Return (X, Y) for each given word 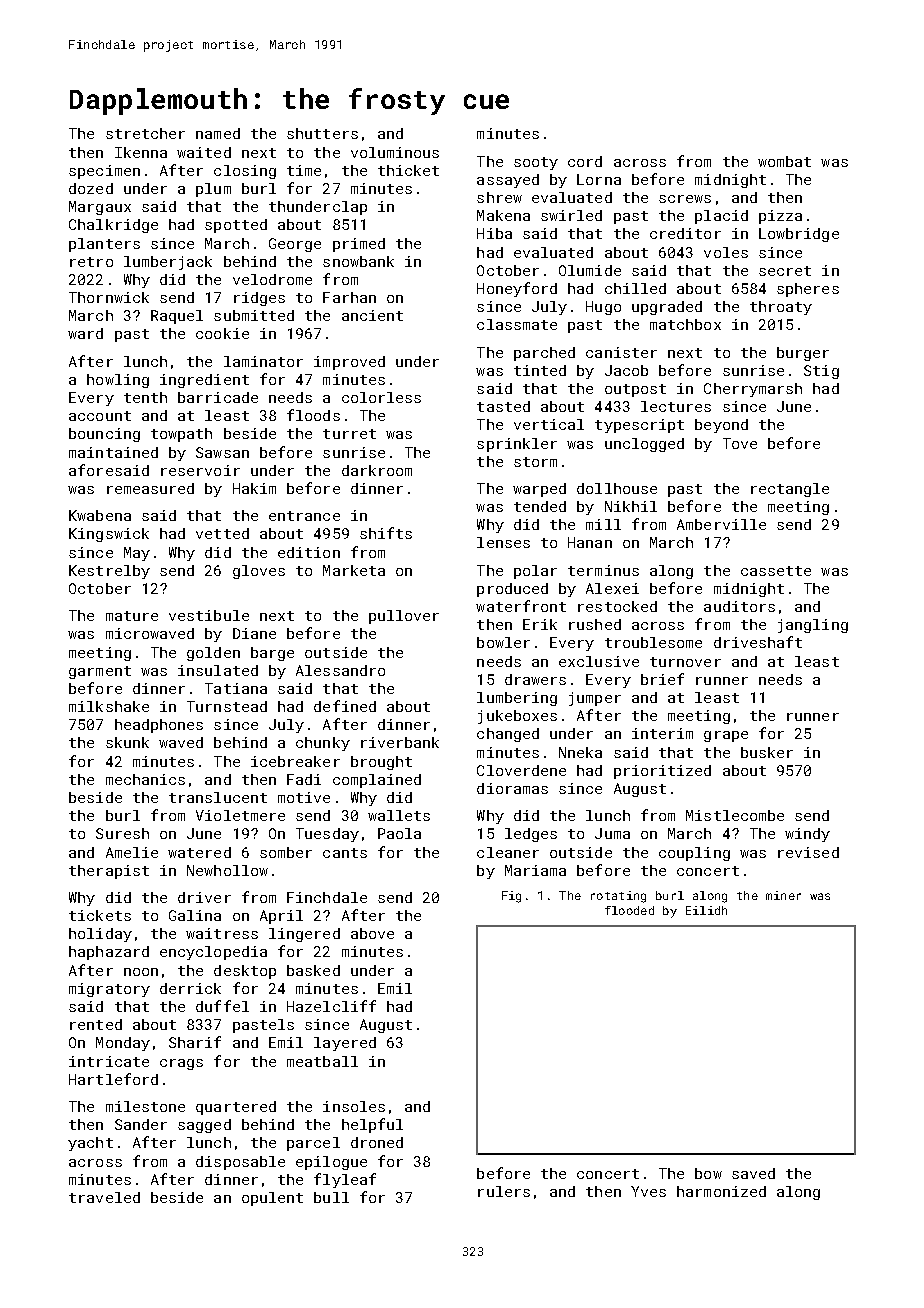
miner (783, 895)
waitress (222, 933)
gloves (259, 572)
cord (585, 161)
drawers (535, 679)
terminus (603, 570)
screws (685, 199)
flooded (629, 910)
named (218, 133)
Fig (511, 897)
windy (807, 835)
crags (181, 1064)
